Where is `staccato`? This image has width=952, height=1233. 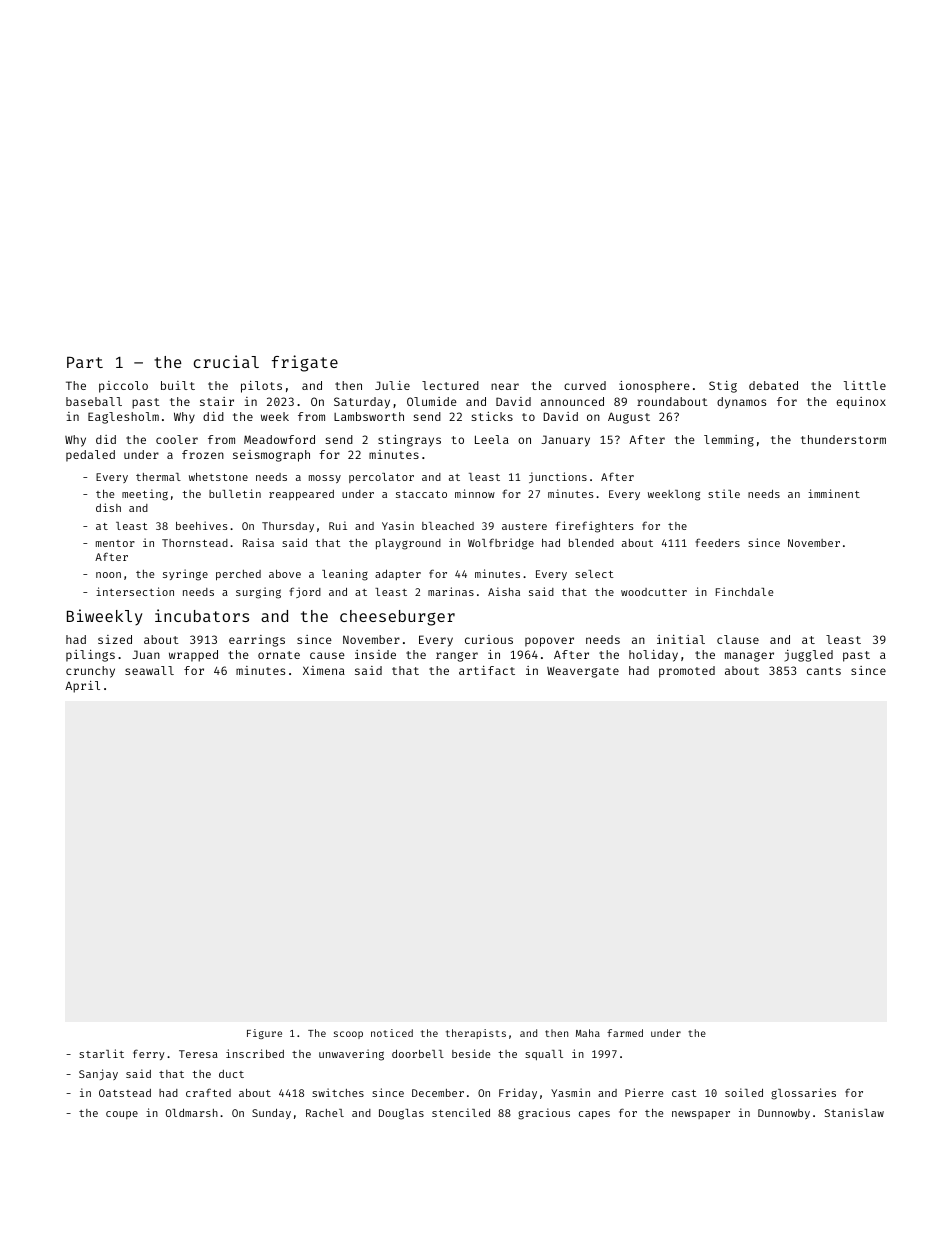
staccato is located at coordinates (421, 494).
